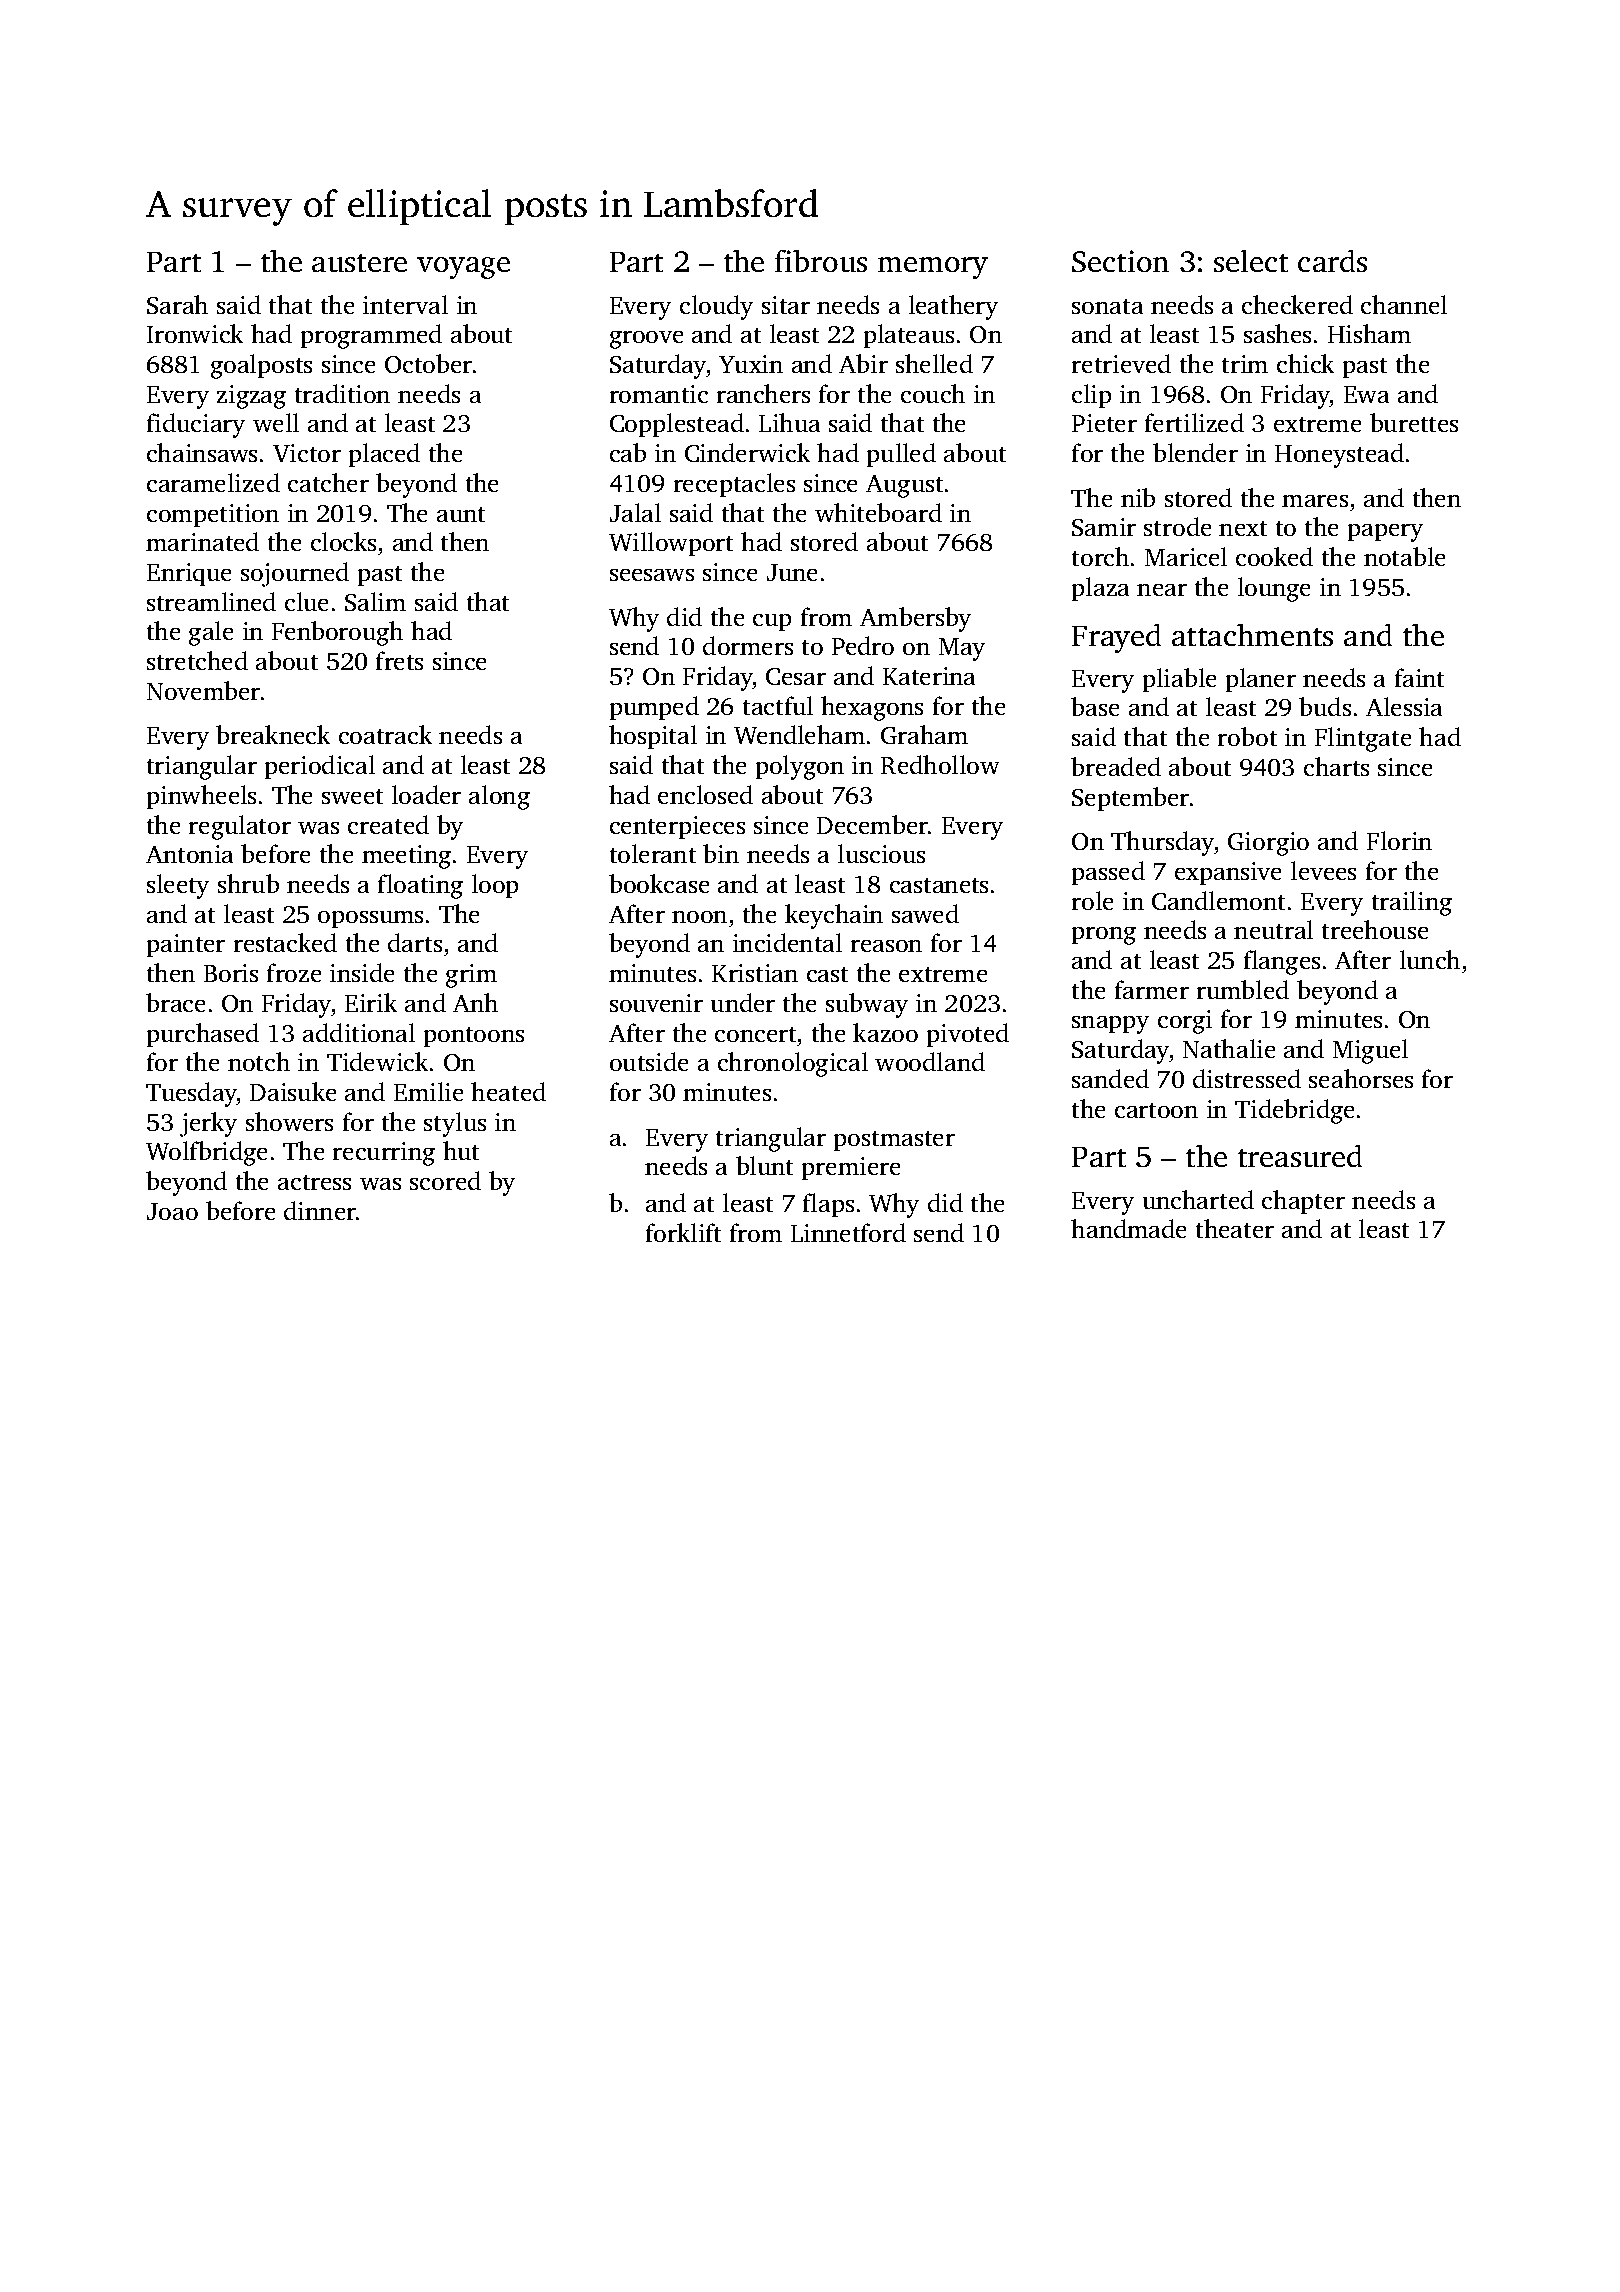  Describe the element at coordinates (1404, 556) in the document. I see `notable` at that location.
